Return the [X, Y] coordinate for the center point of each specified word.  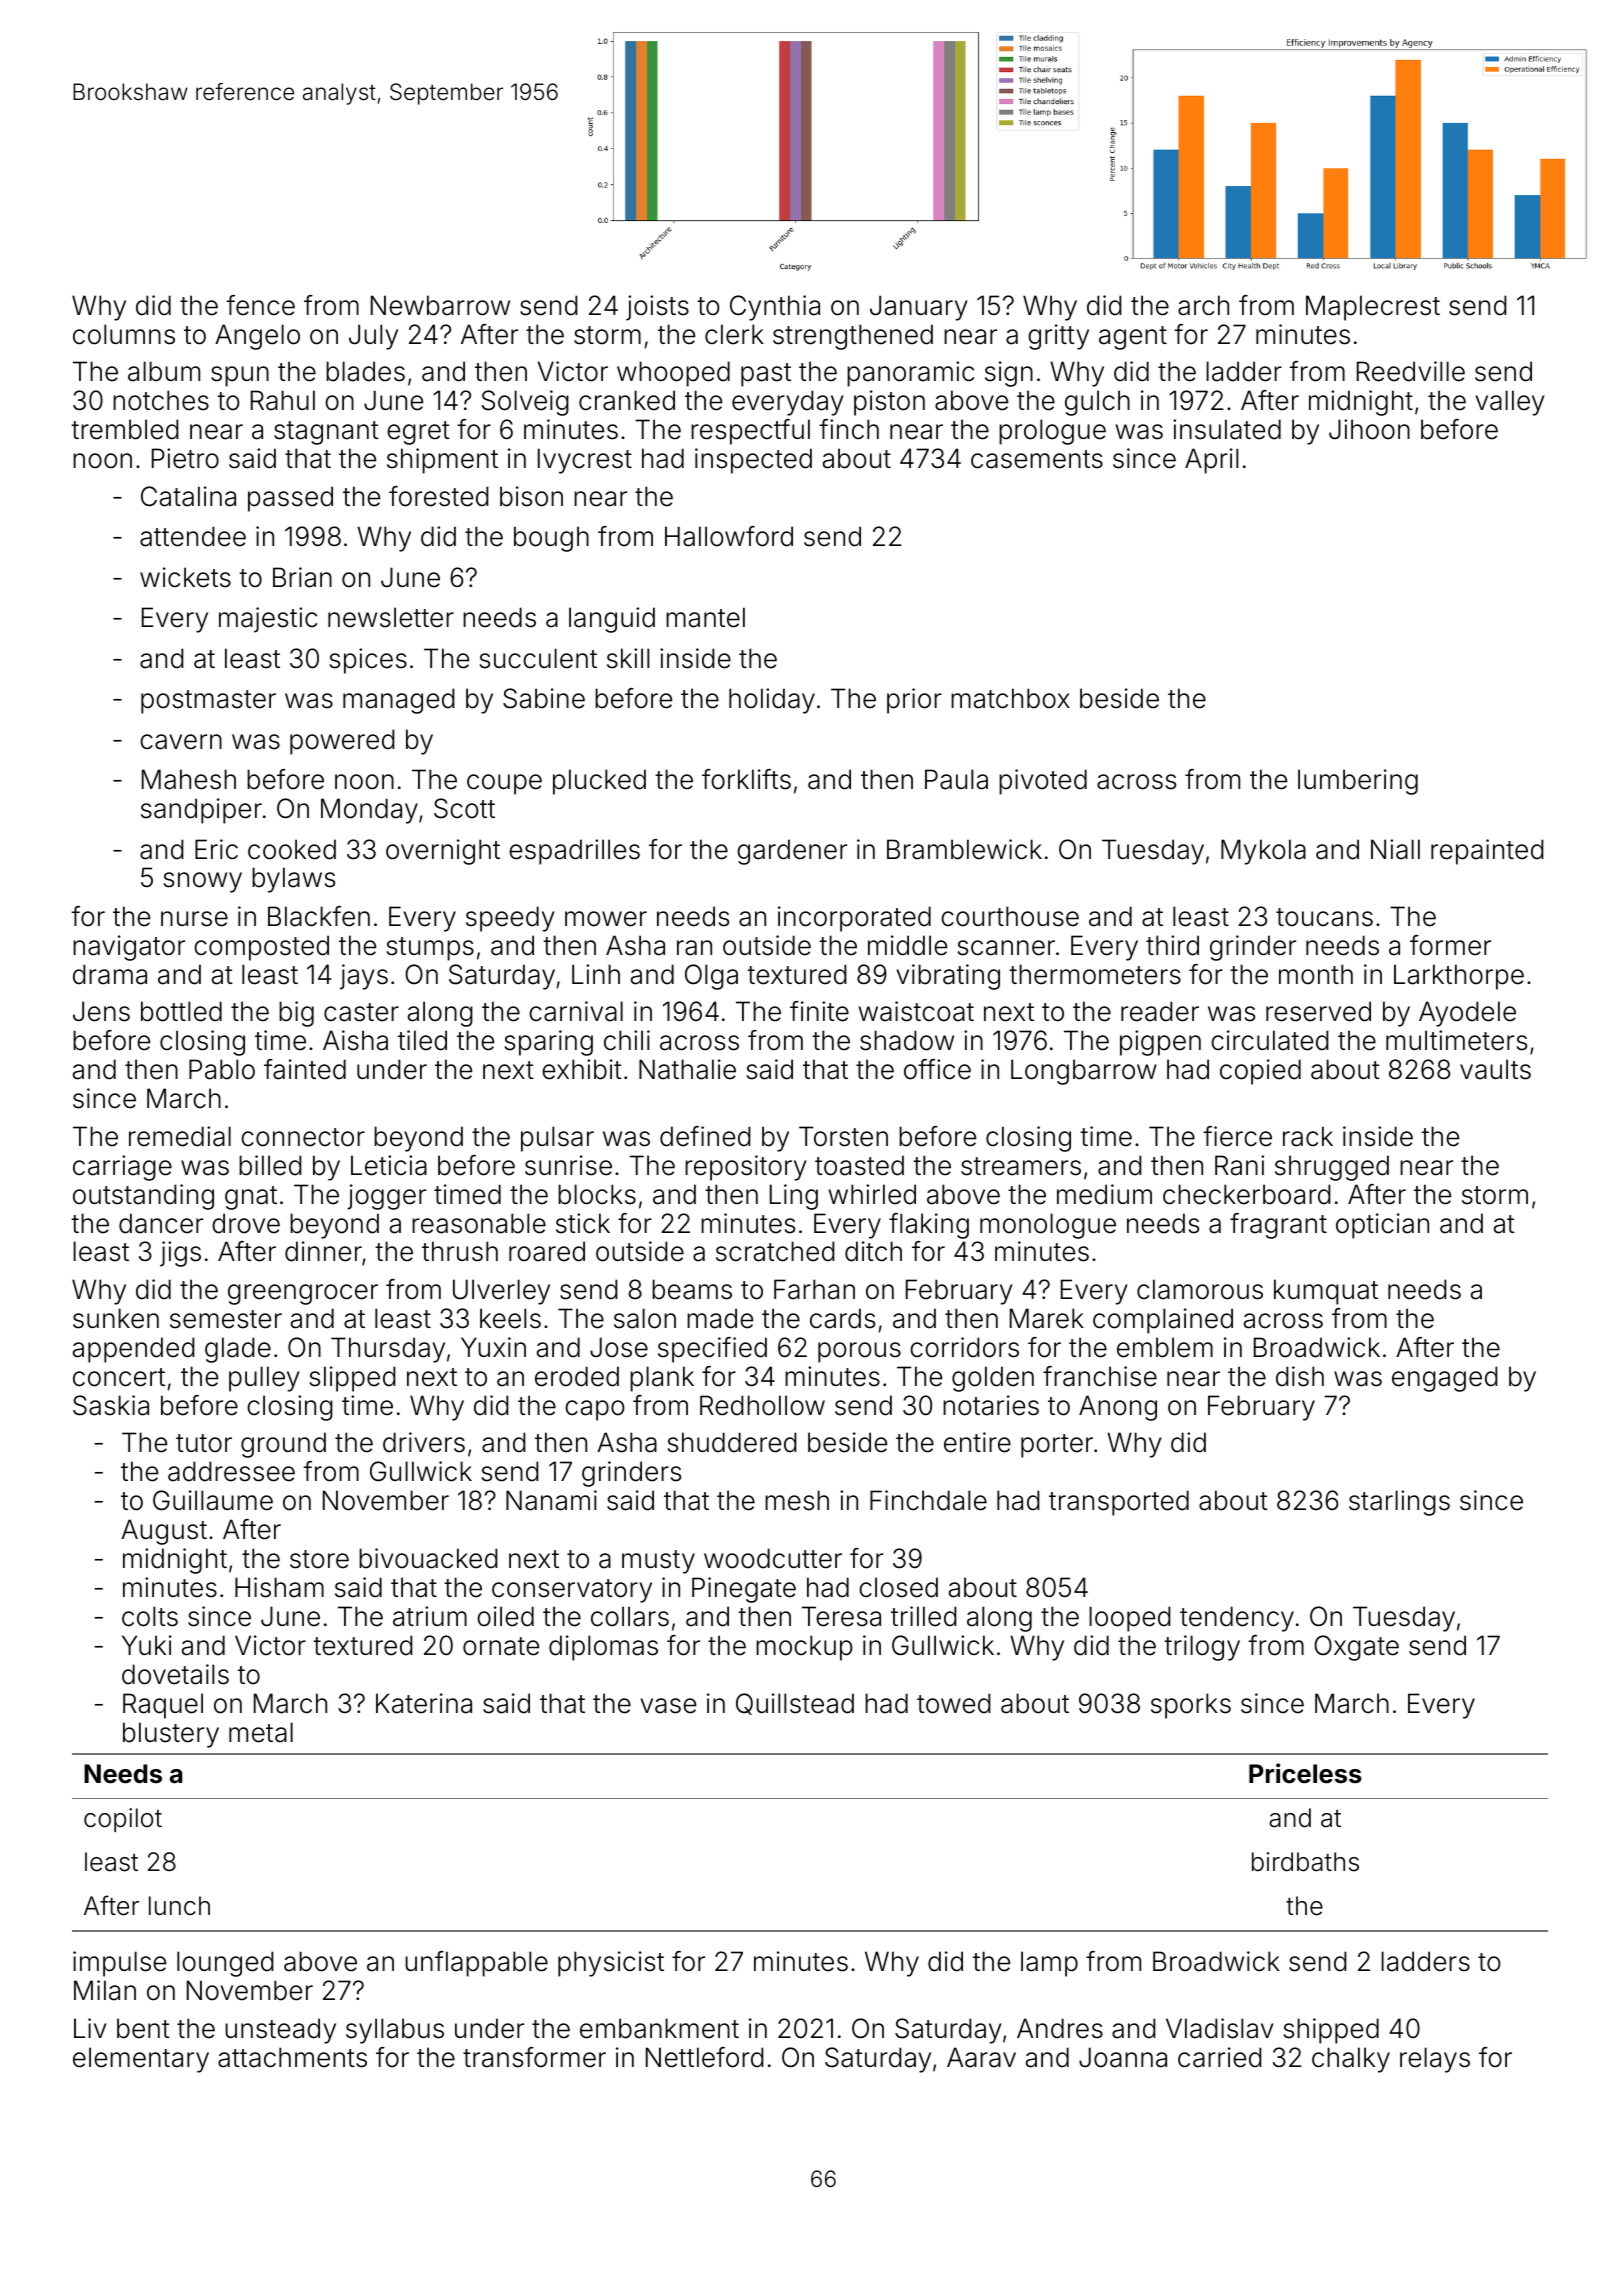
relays [1435, 2060]
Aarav [981, 2057]
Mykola [1263, 852]
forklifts [746, 779]
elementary [141, 2060]
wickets [185, 577]
